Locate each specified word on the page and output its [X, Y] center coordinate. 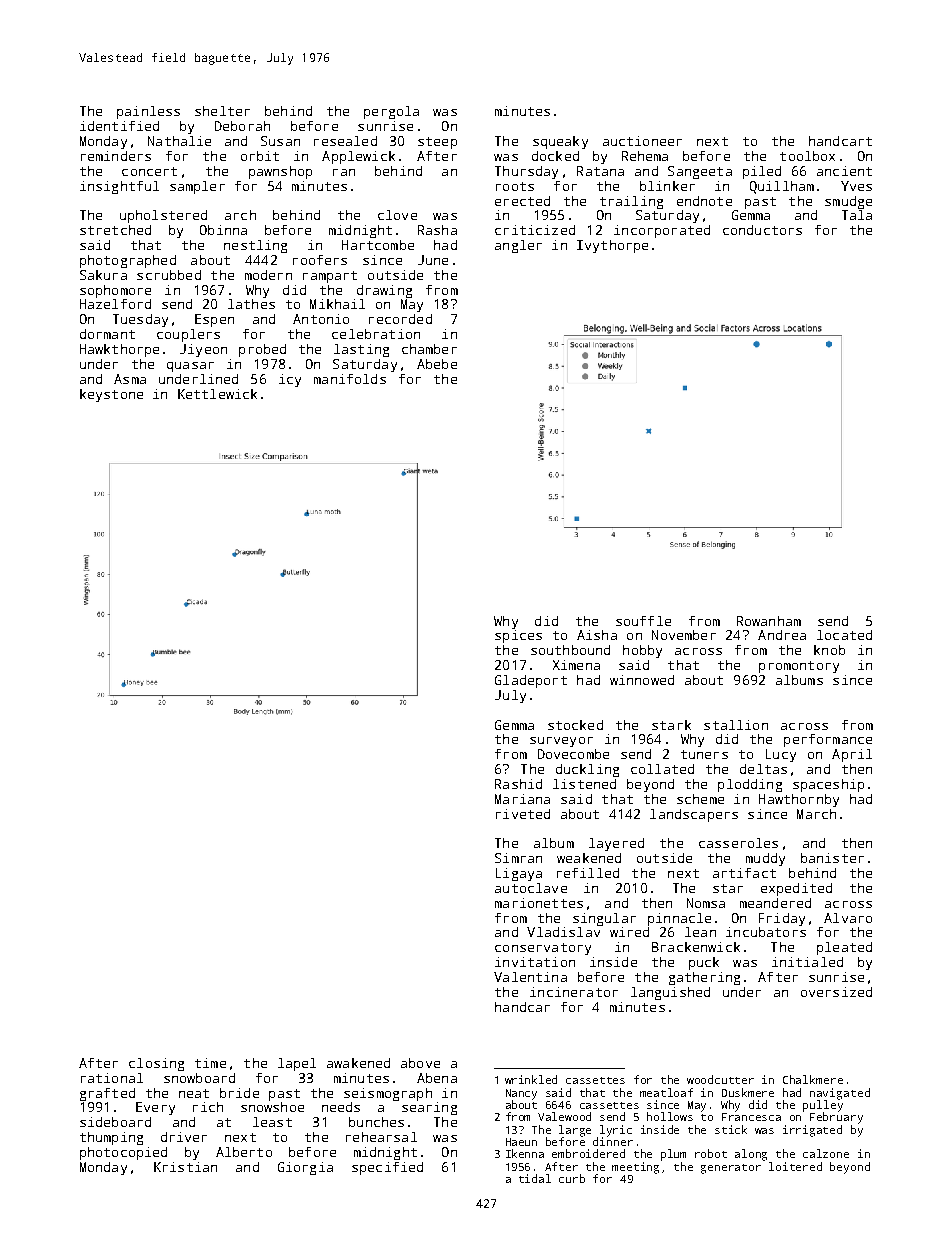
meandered [775, 903]
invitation [535, 962]
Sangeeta [700, 172]
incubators [766, 932]
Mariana [522, 799]
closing [156, 1064]
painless [148, 112]
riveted [523, 814]
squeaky [560, 142]
